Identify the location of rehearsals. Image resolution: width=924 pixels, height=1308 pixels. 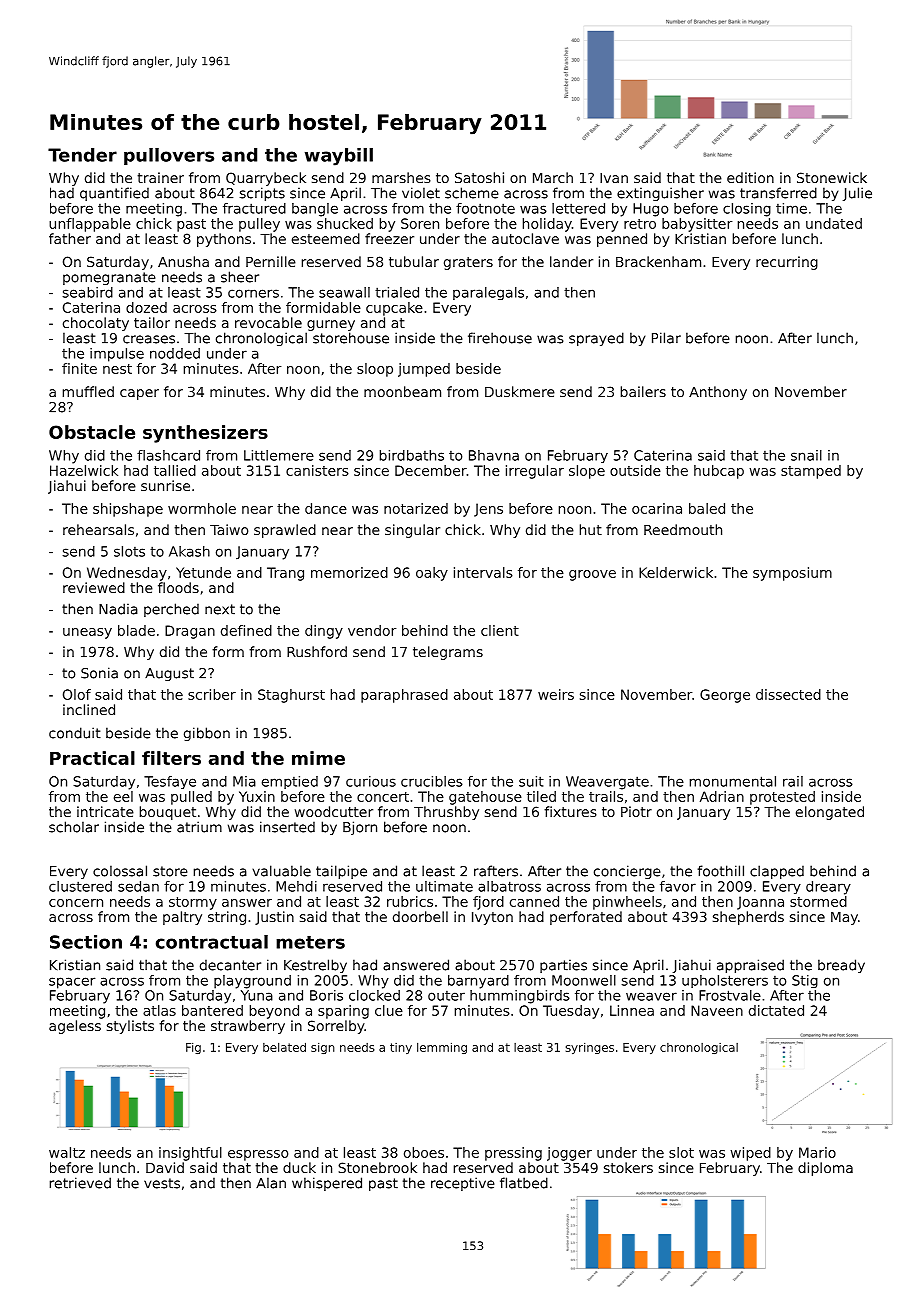
(98, 529).
